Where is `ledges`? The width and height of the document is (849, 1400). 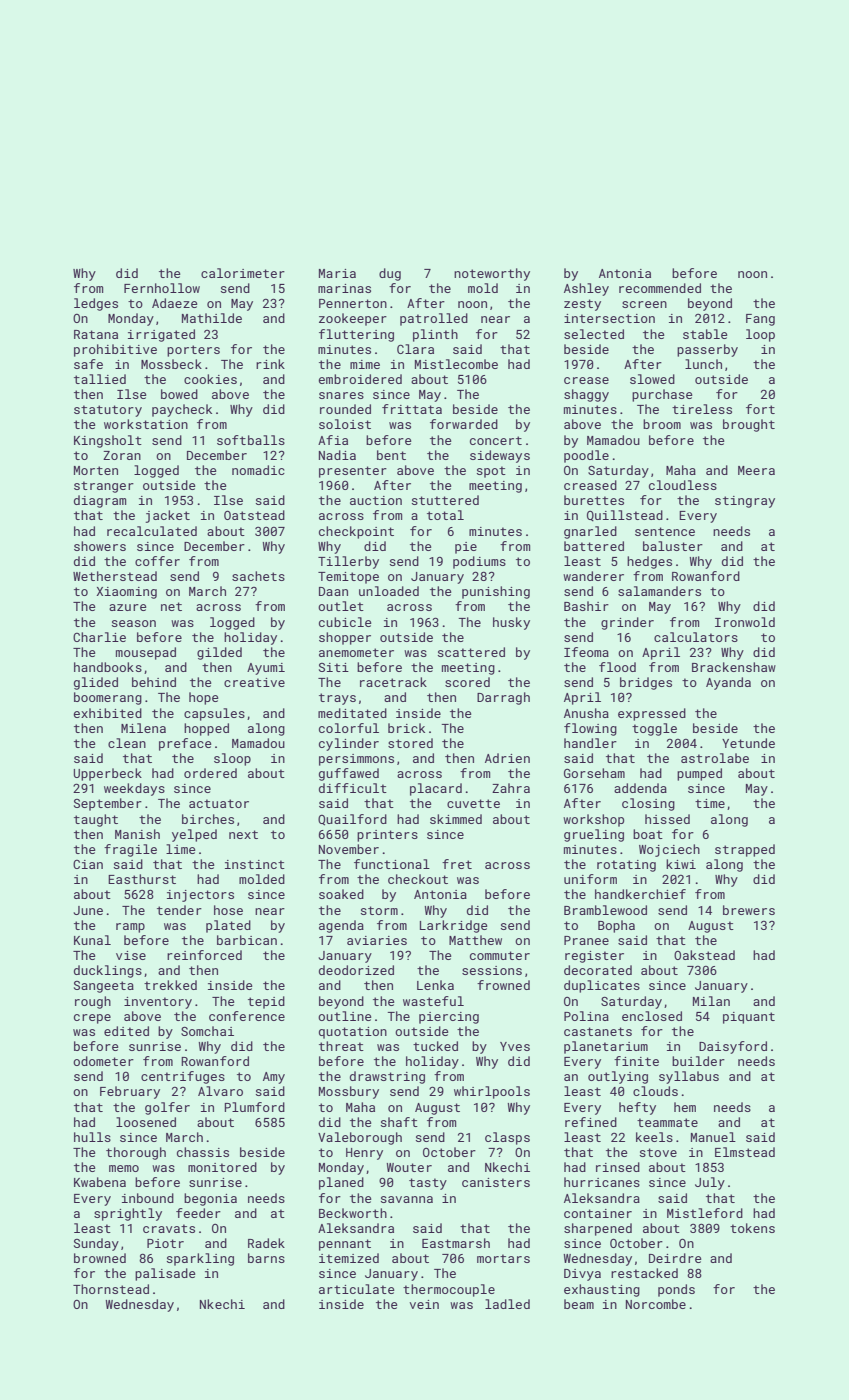 ledges is located at coordinates (96, 304).
